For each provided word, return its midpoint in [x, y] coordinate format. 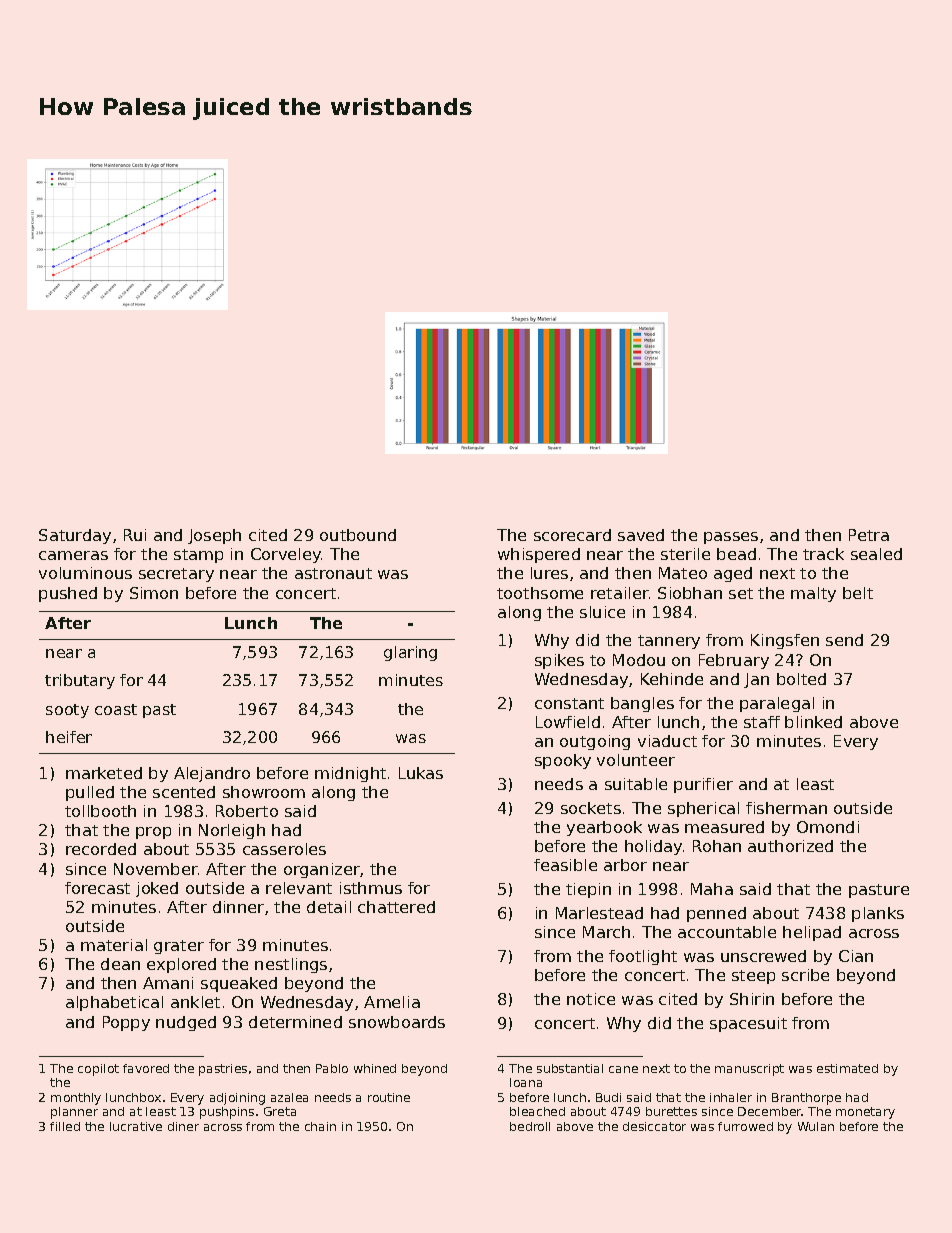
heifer [69, 737]
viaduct [667, 741]
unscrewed [763, 956]
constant [569, 703]
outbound [358, 535]
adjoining [237, 1099]
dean [120, 964]
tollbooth [100, 811]
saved [641, 535]
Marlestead [599, 913]
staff [762, 722]
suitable [636, 784]
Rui [135, 535]
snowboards [397, 1022]
